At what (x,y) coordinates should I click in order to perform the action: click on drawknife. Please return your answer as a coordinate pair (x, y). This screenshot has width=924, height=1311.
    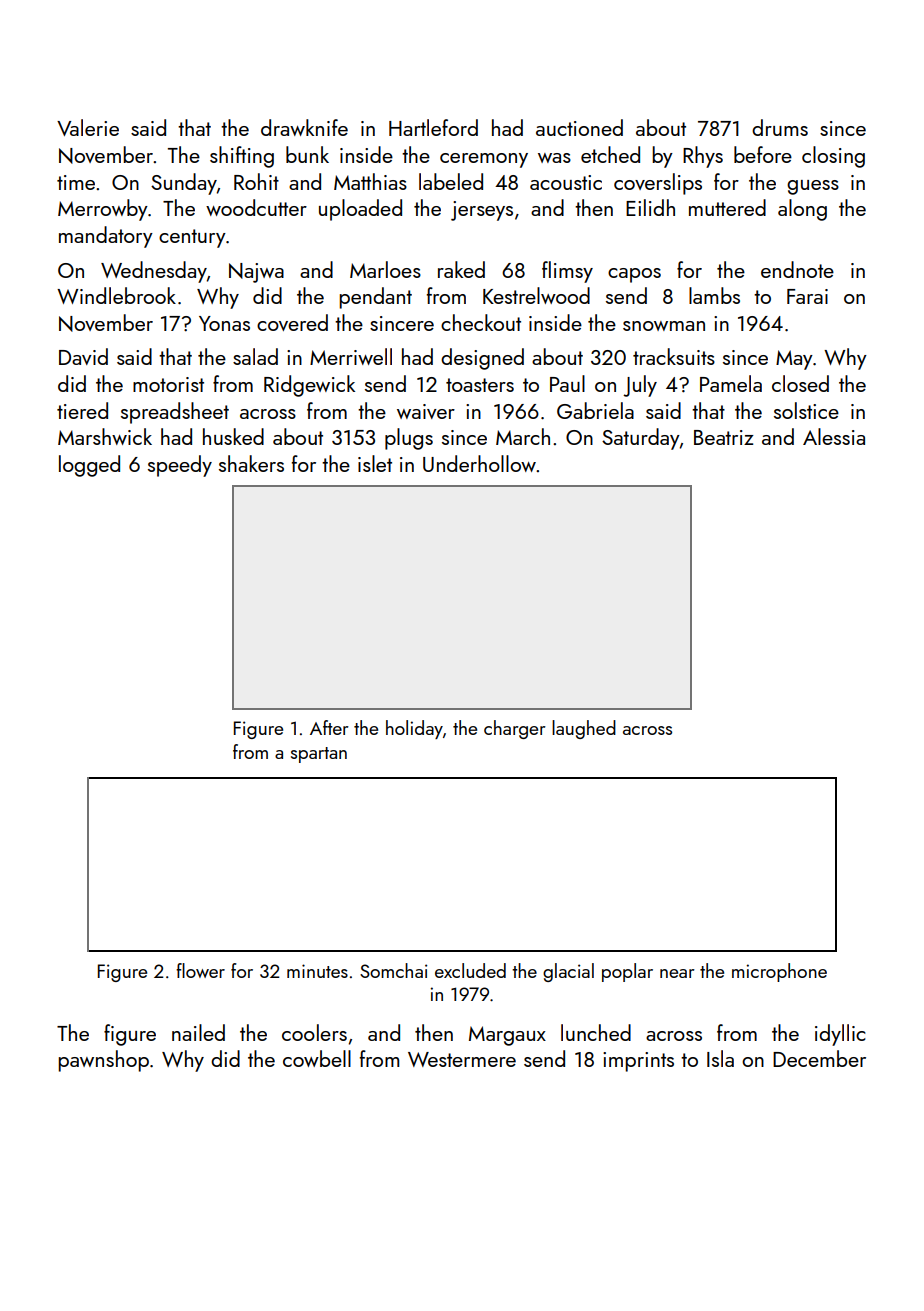
    Looking at the image, I should click on (304, 127).
